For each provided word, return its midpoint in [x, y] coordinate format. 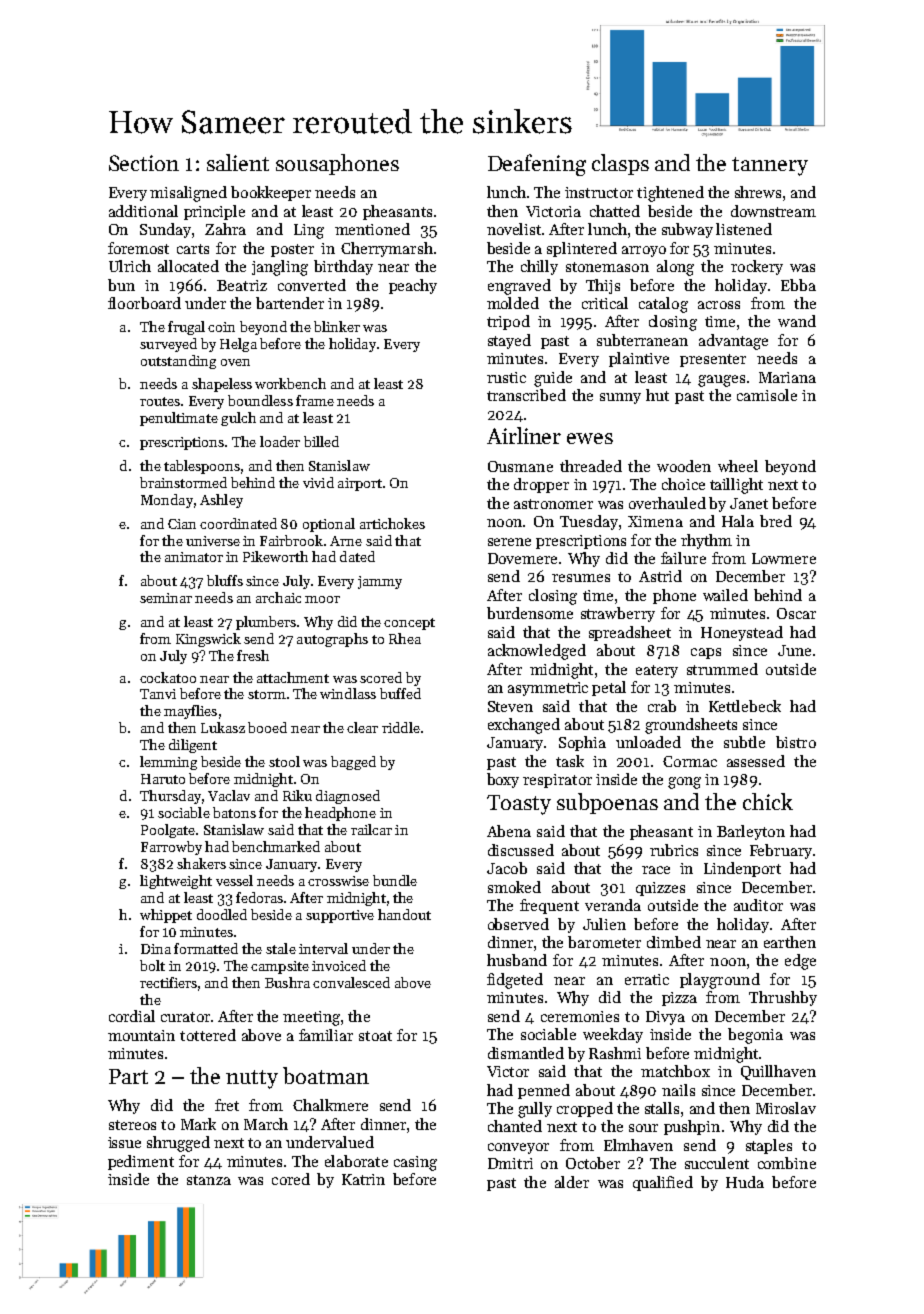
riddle [401, 727]
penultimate [179, 419]
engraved [519, 287]
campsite [280, 967]
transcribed [526, 395]
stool [284, 761]
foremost [138, 248]
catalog [663, 305]
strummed [722, 669]
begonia [755, 1036]
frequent [549, 906]
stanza [209, 1180]
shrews [758, 192]
